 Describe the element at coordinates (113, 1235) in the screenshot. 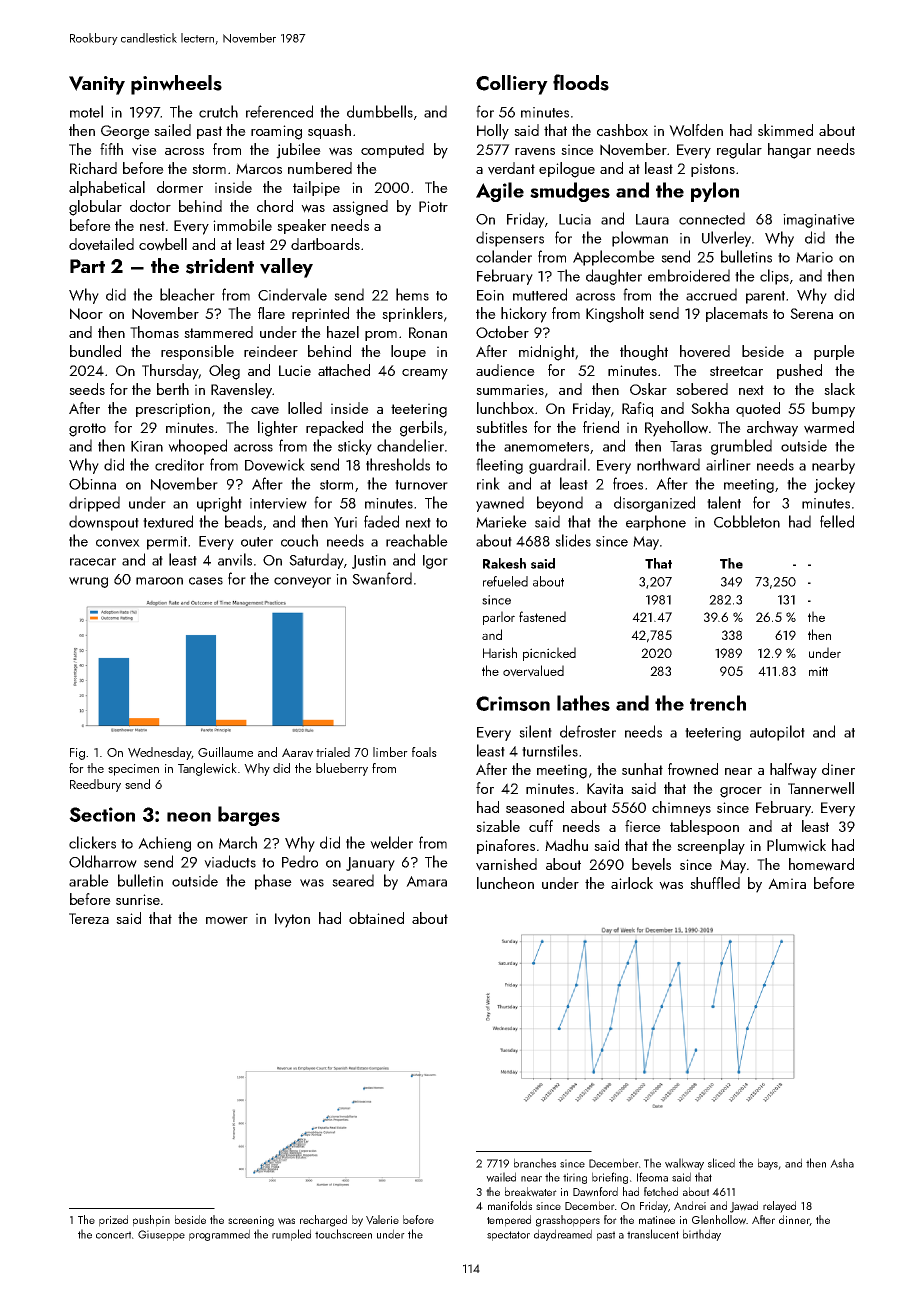

I see `concert` at that location.
